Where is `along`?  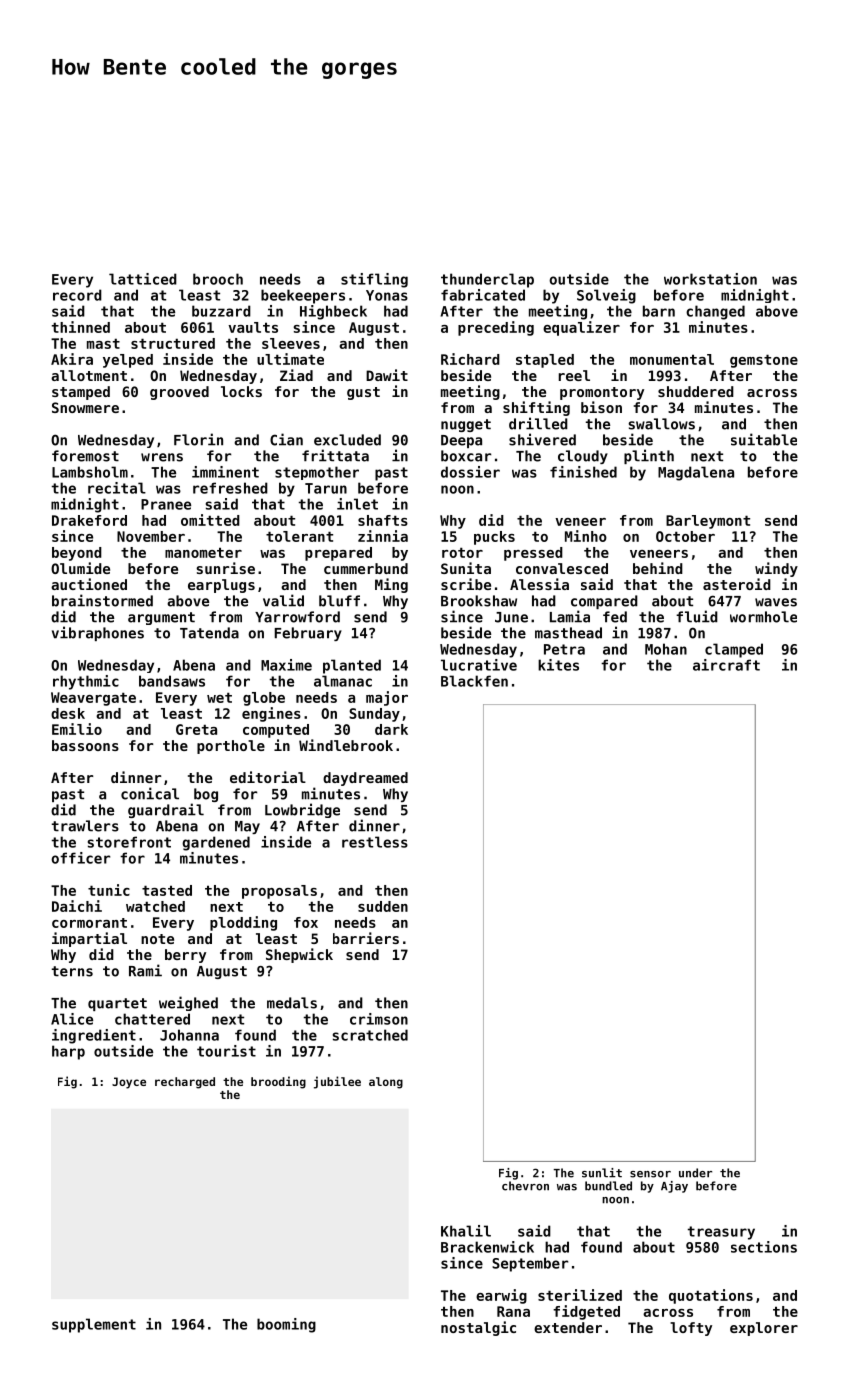
along is located at coordinates (386, 1083).
